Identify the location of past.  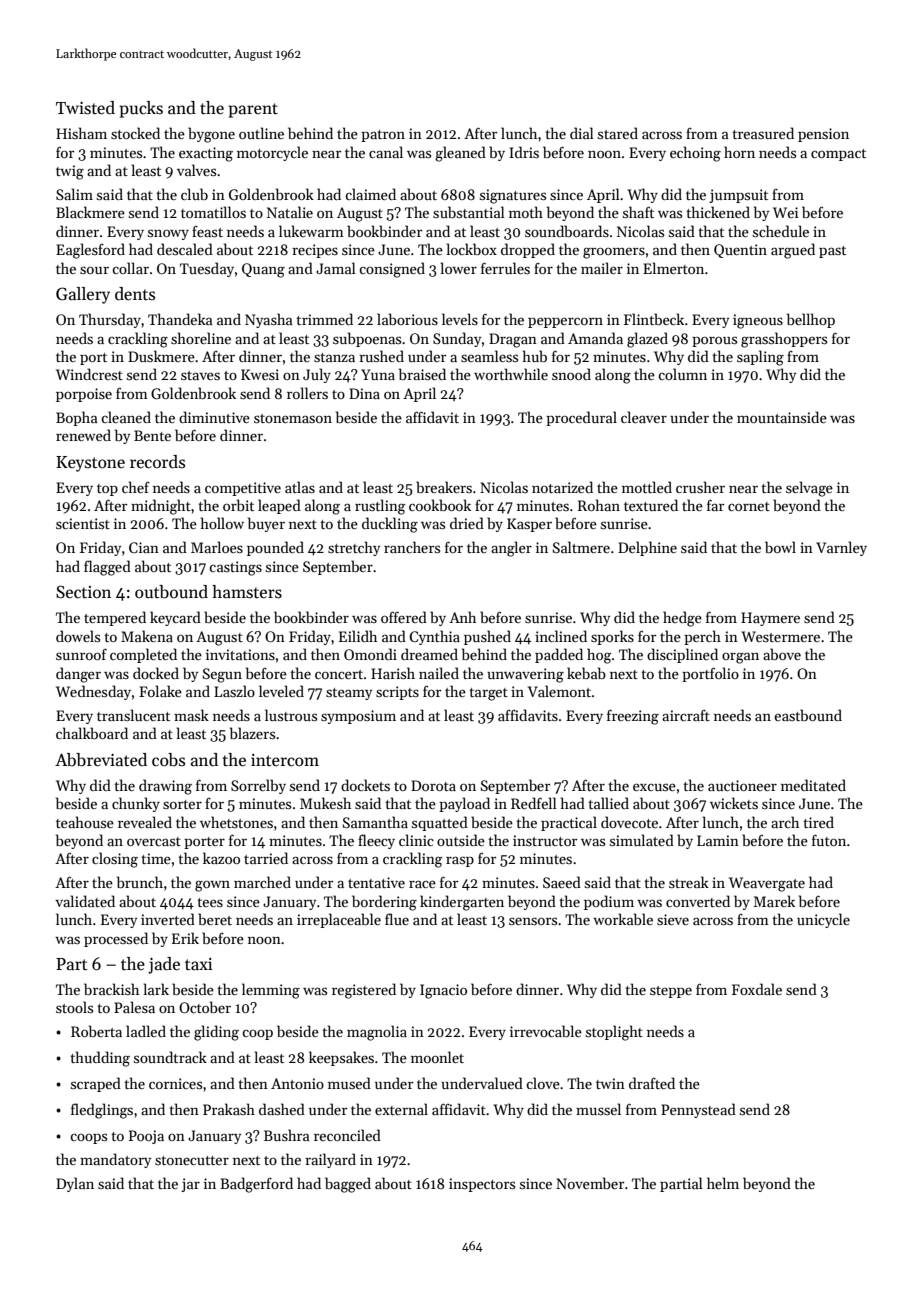
(832, 252).
